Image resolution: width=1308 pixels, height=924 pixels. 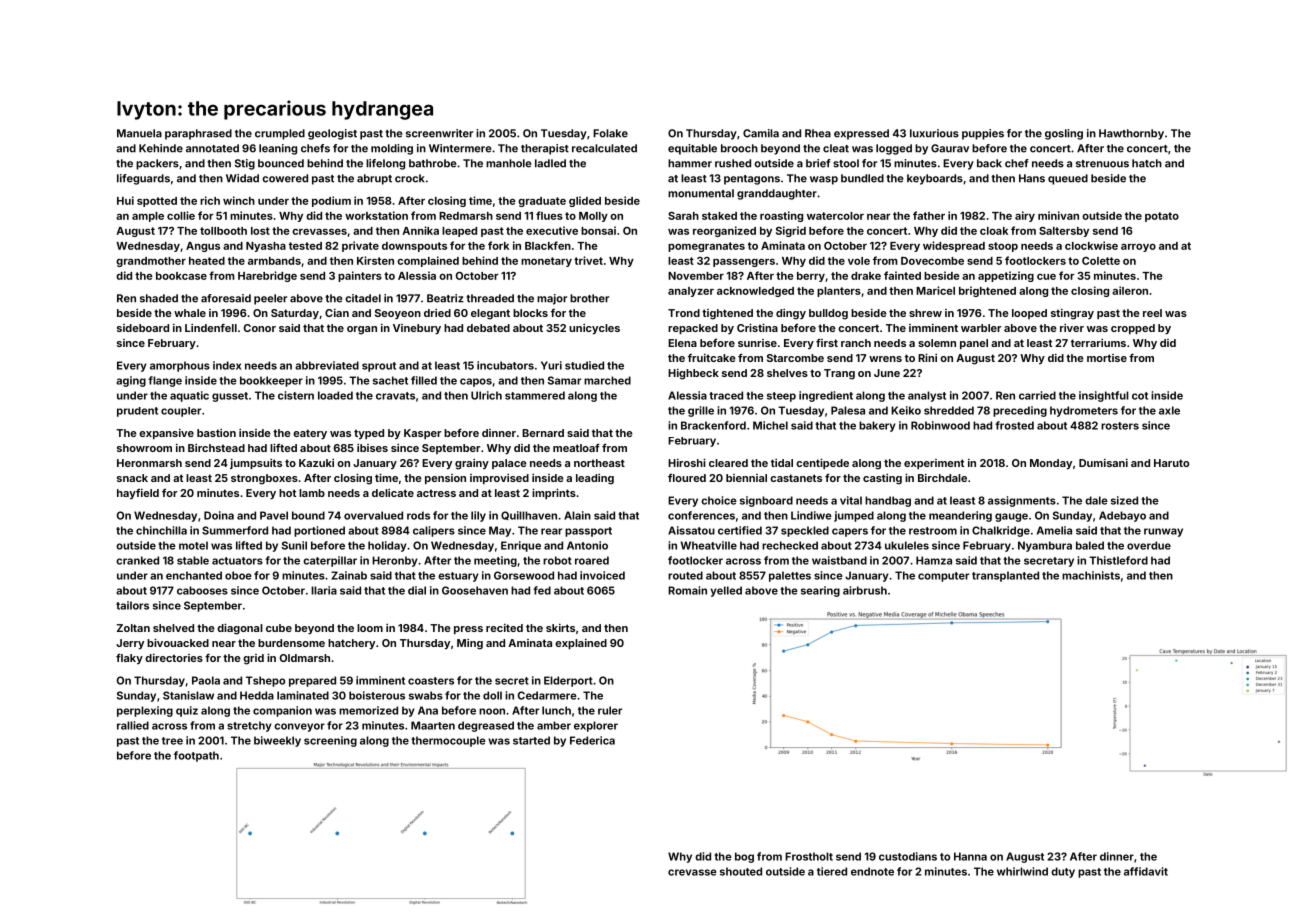 I want to click on shouted, so click(x=741, y=871).
